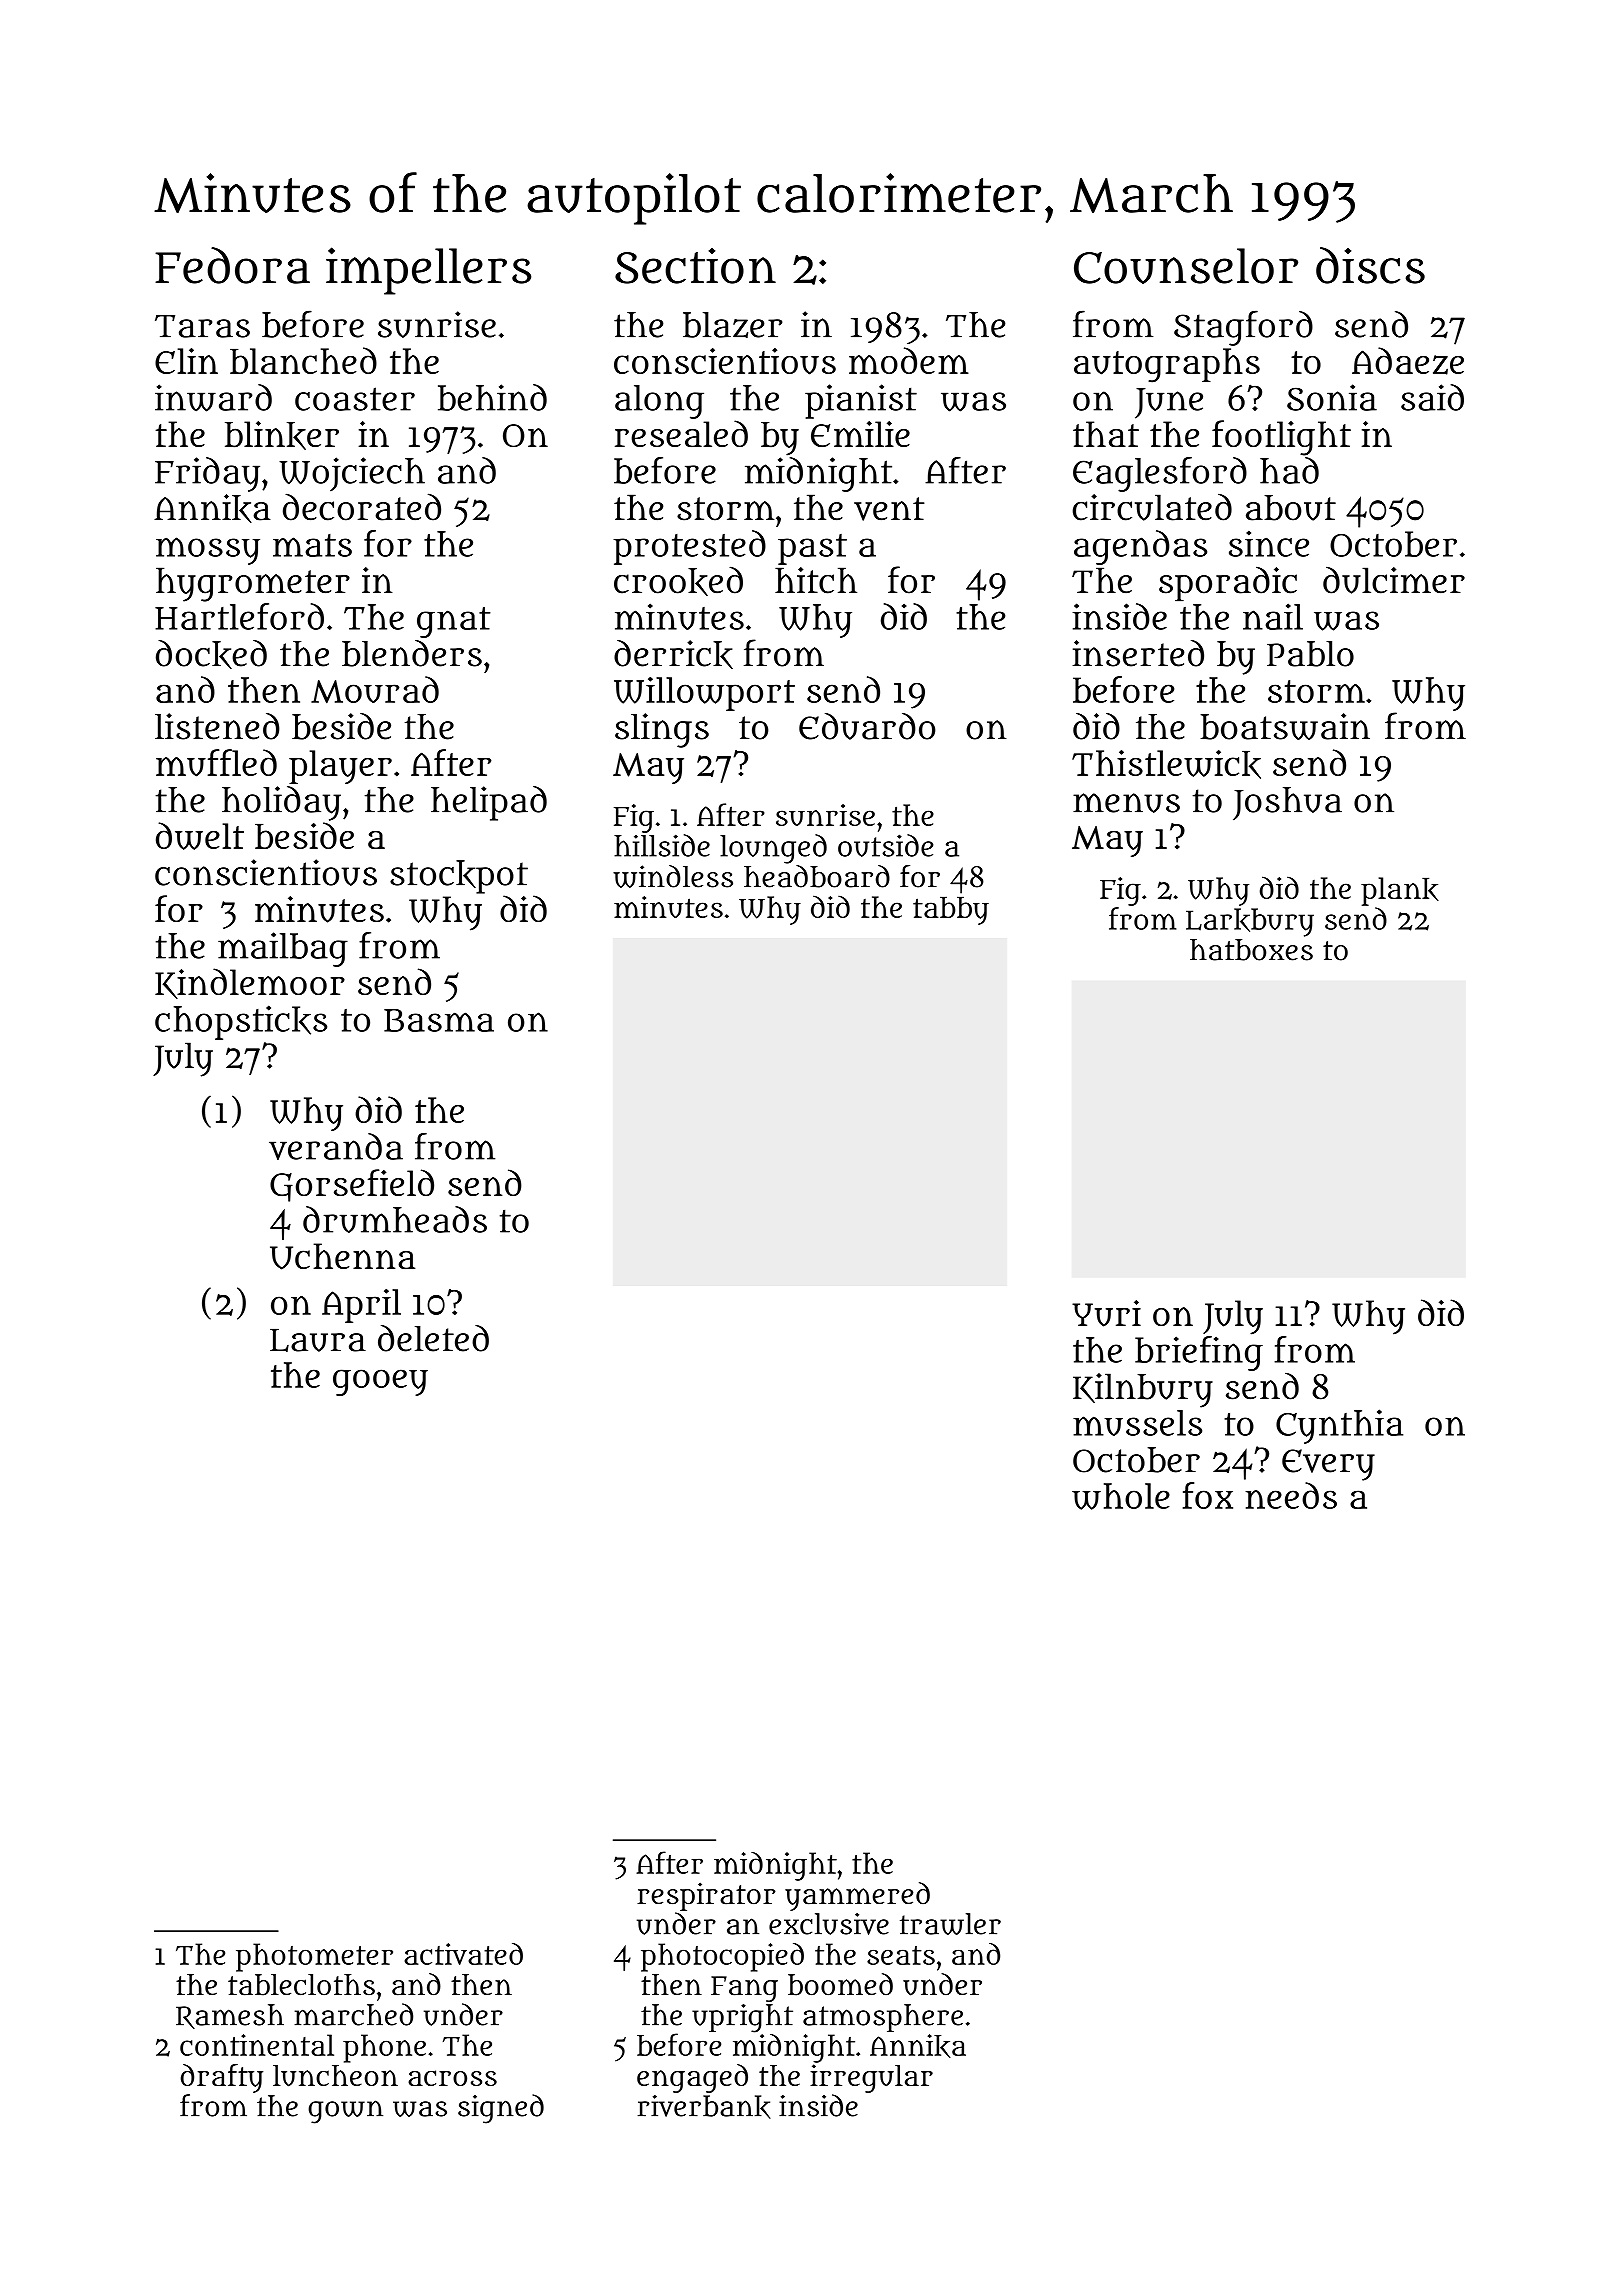 Image resolution: width=1620 pixels, height=2292 pixels. What do you see at coordinates (871, 2078) in the page?
I see `irregular` at bounding box center [871, 2078].
